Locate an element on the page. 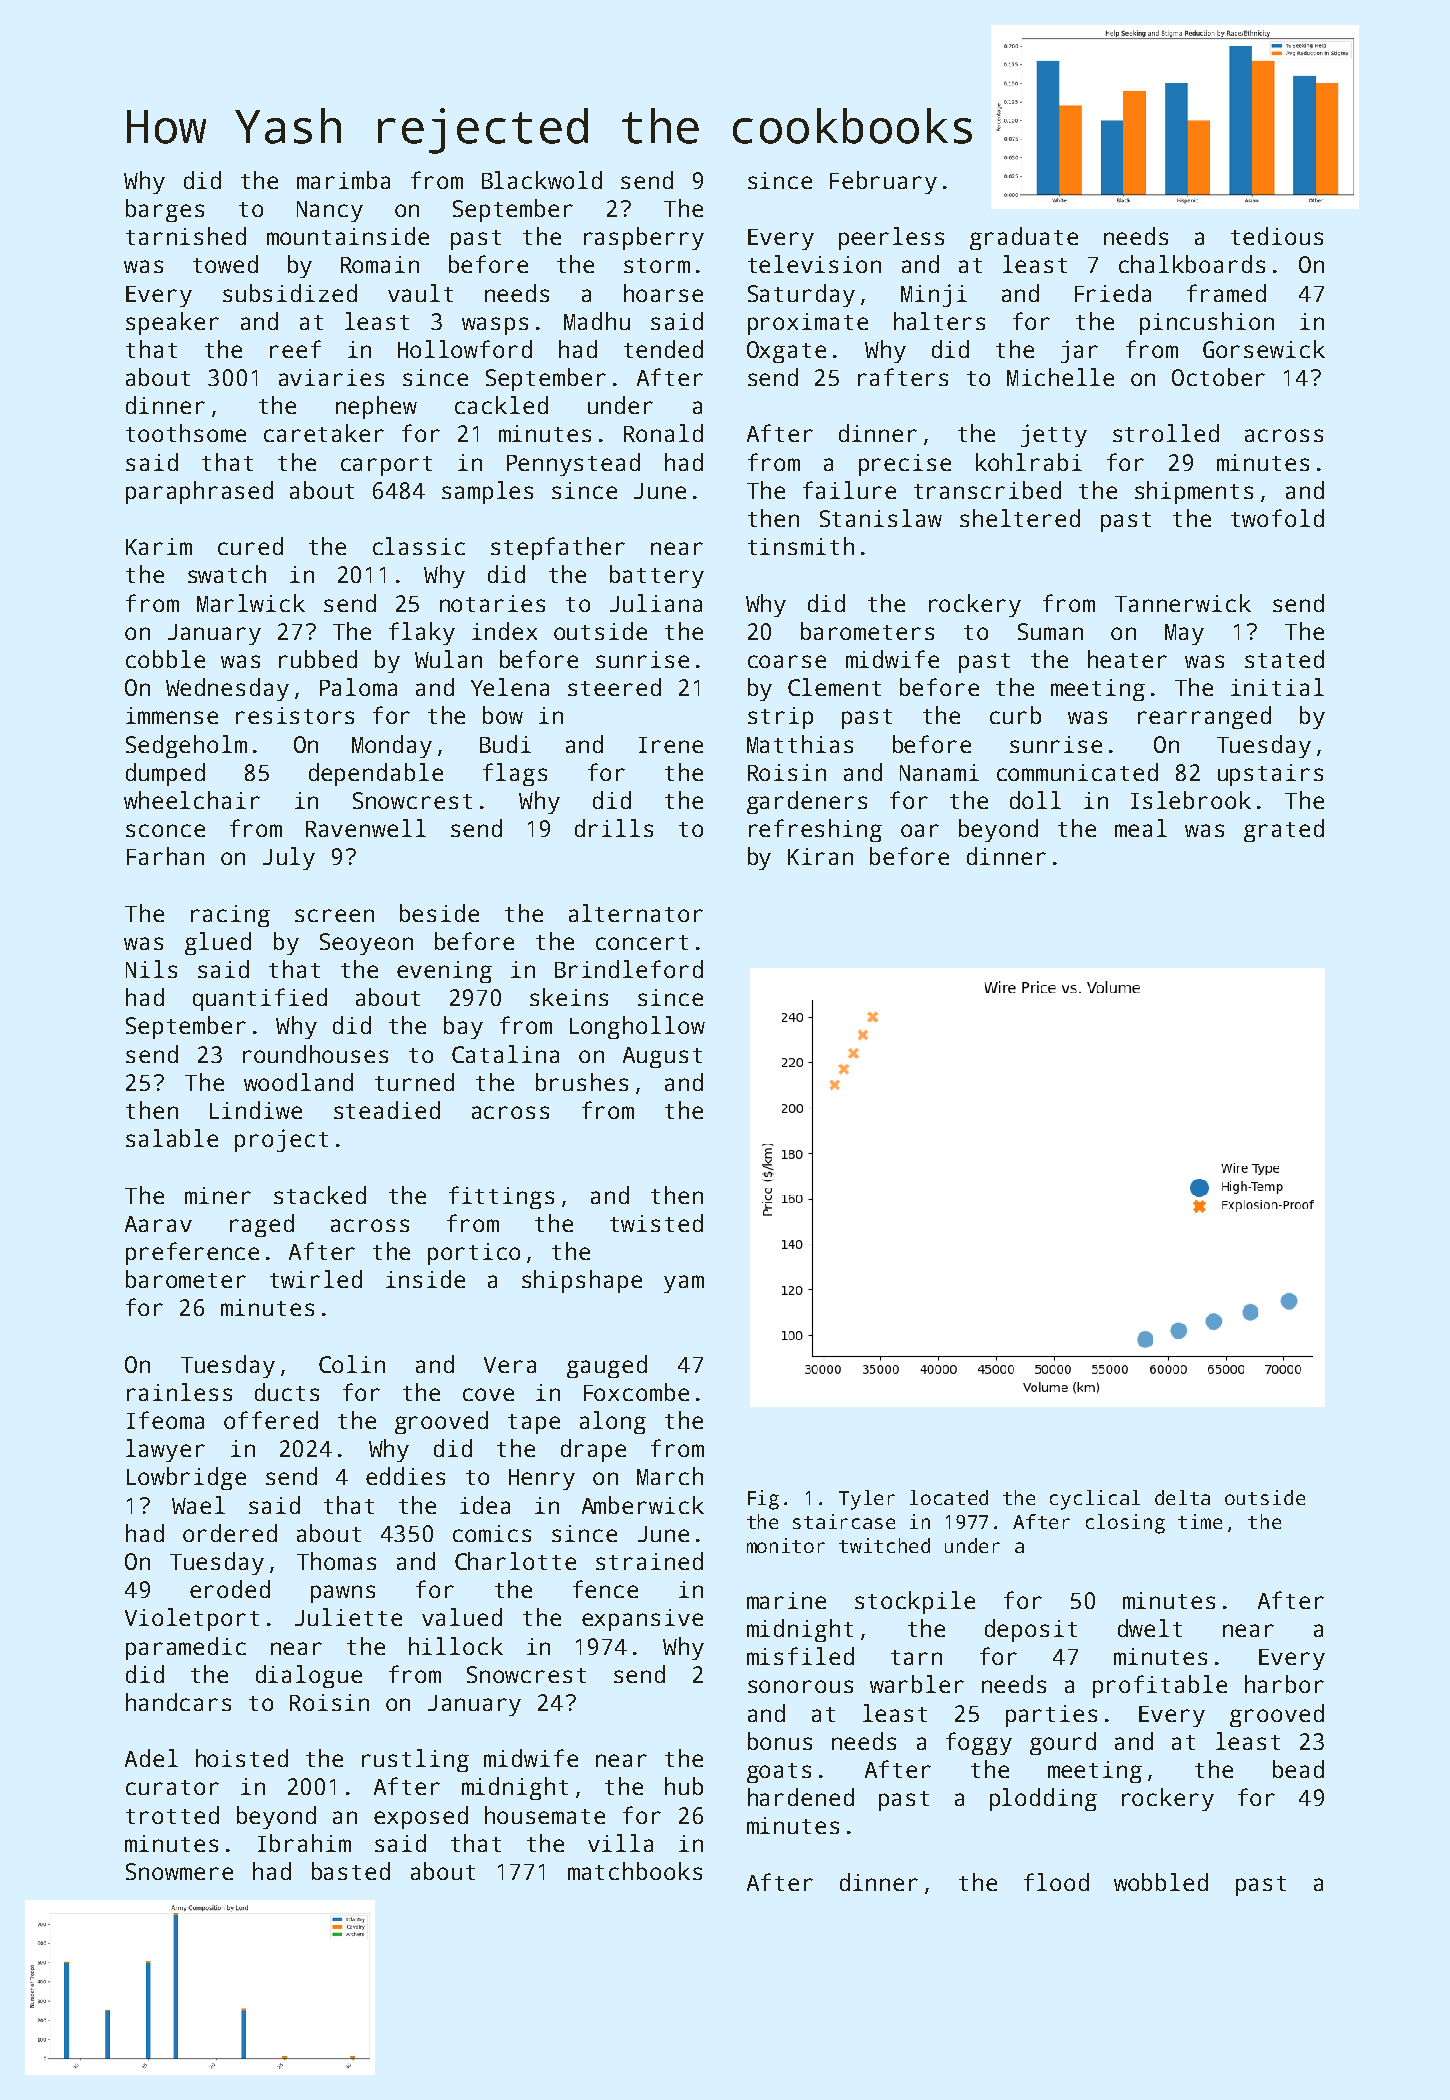  peerless is located at coordinates (891, 238).
